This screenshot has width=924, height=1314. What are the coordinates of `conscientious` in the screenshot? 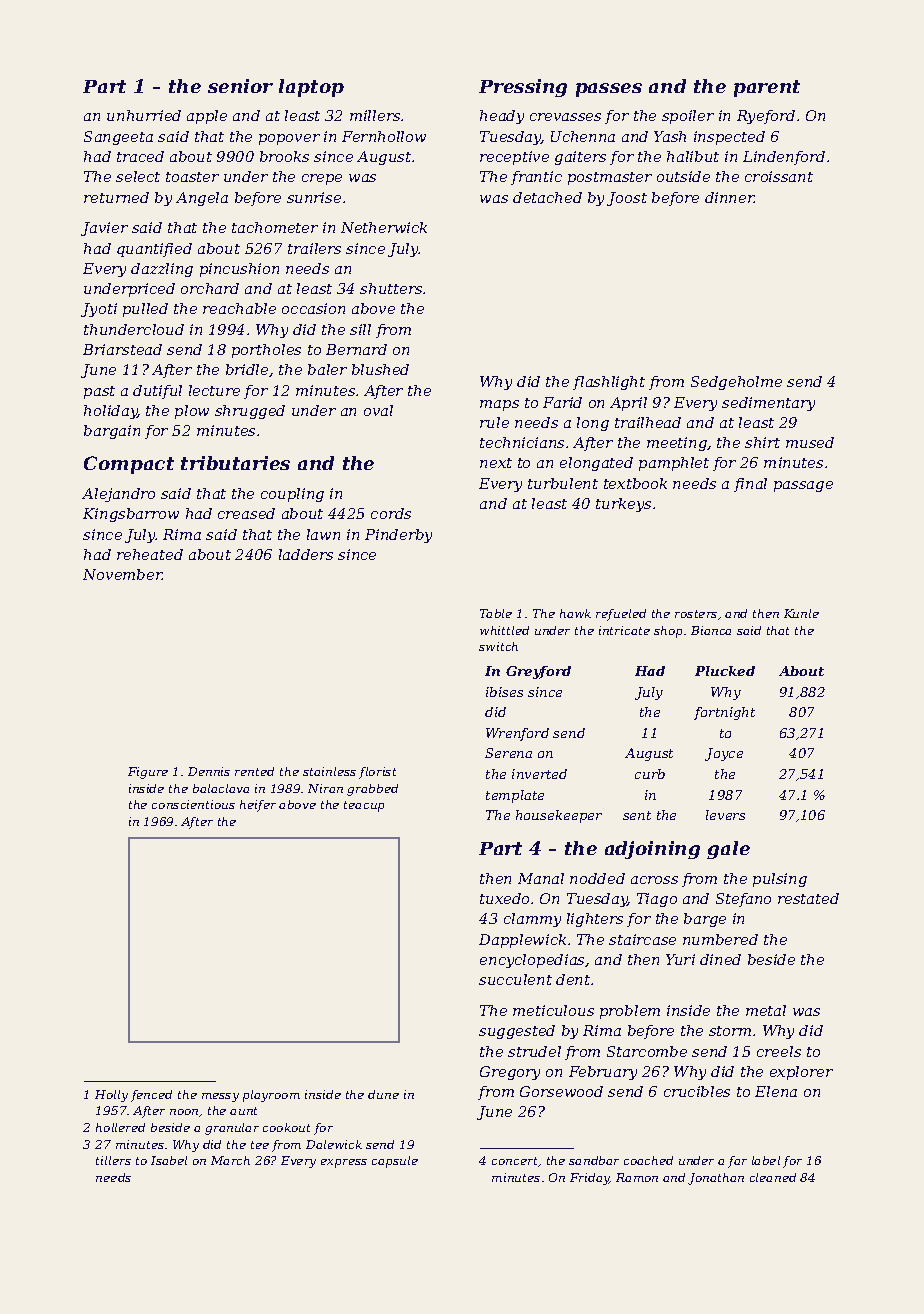 It's located at (193, 804).
